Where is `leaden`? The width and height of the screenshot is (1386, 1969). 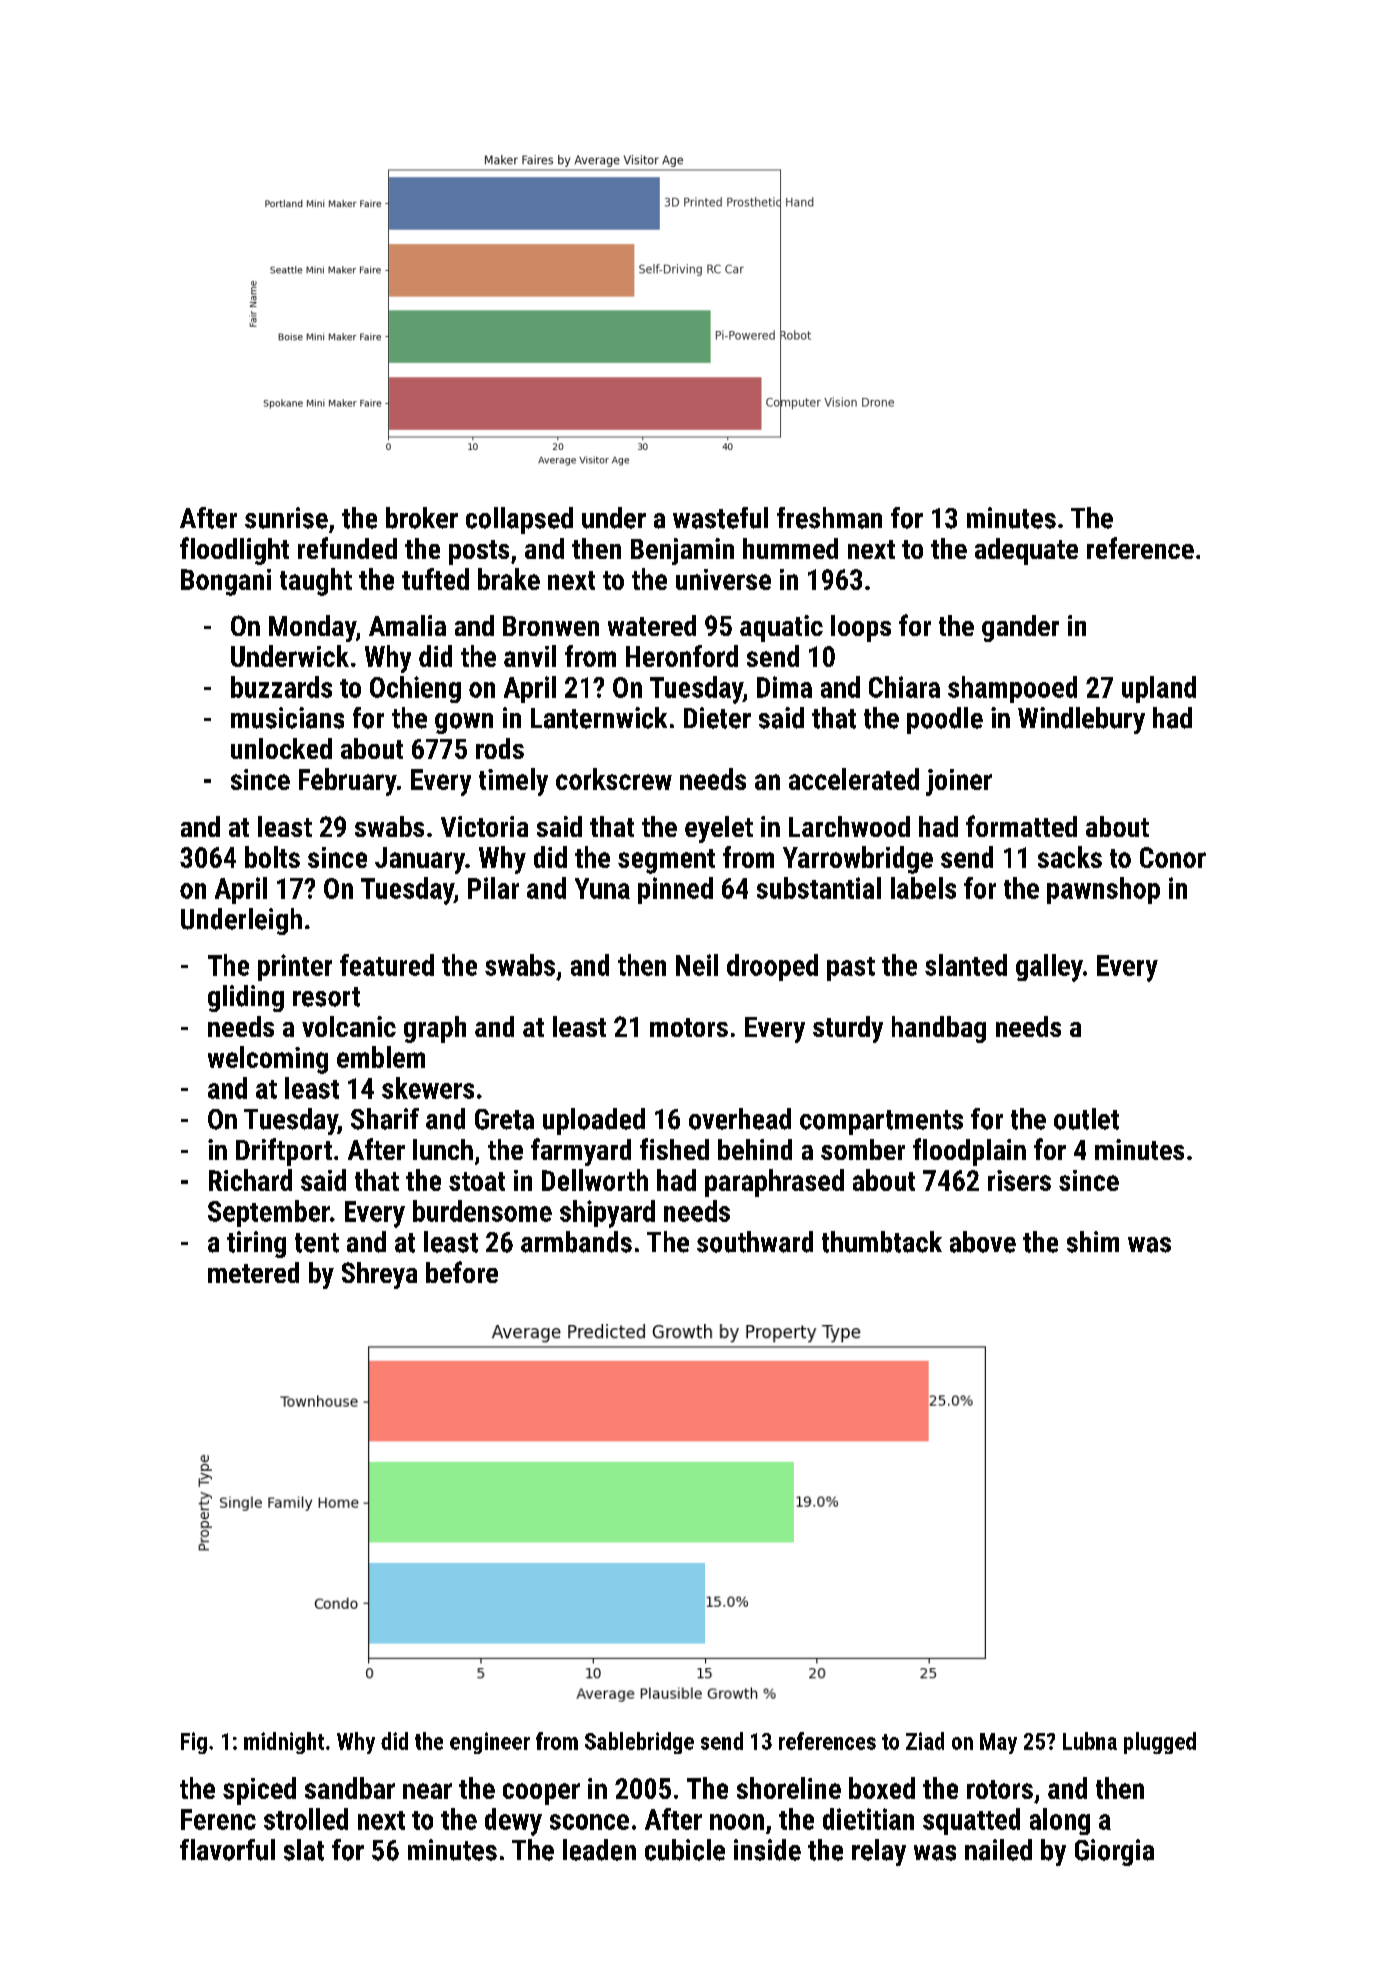
leaden is located at coordinates (599, 1850).
